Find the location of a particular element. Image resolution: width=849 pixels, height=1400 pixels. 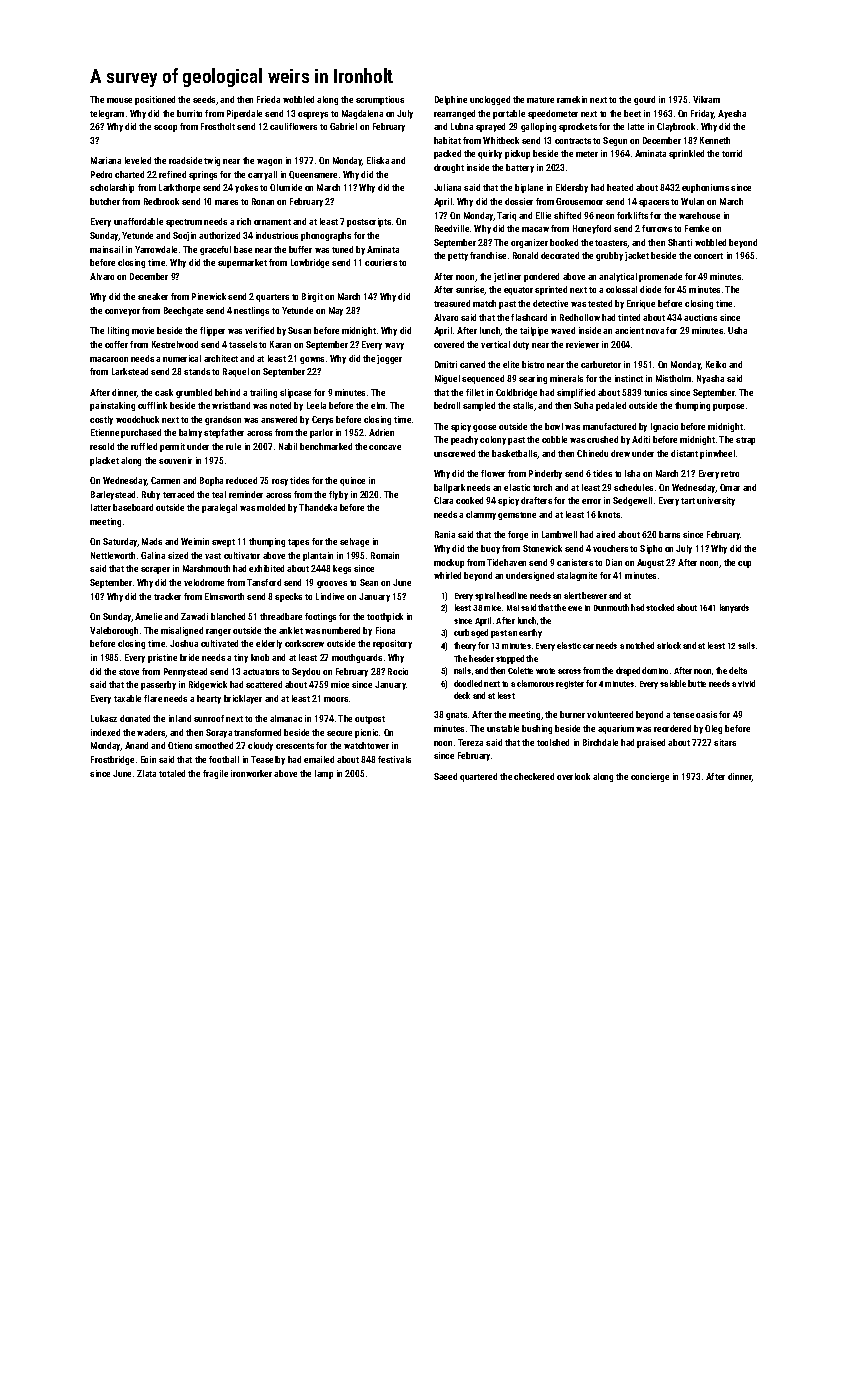

Kenneth is located at coordinates (715, 140).
